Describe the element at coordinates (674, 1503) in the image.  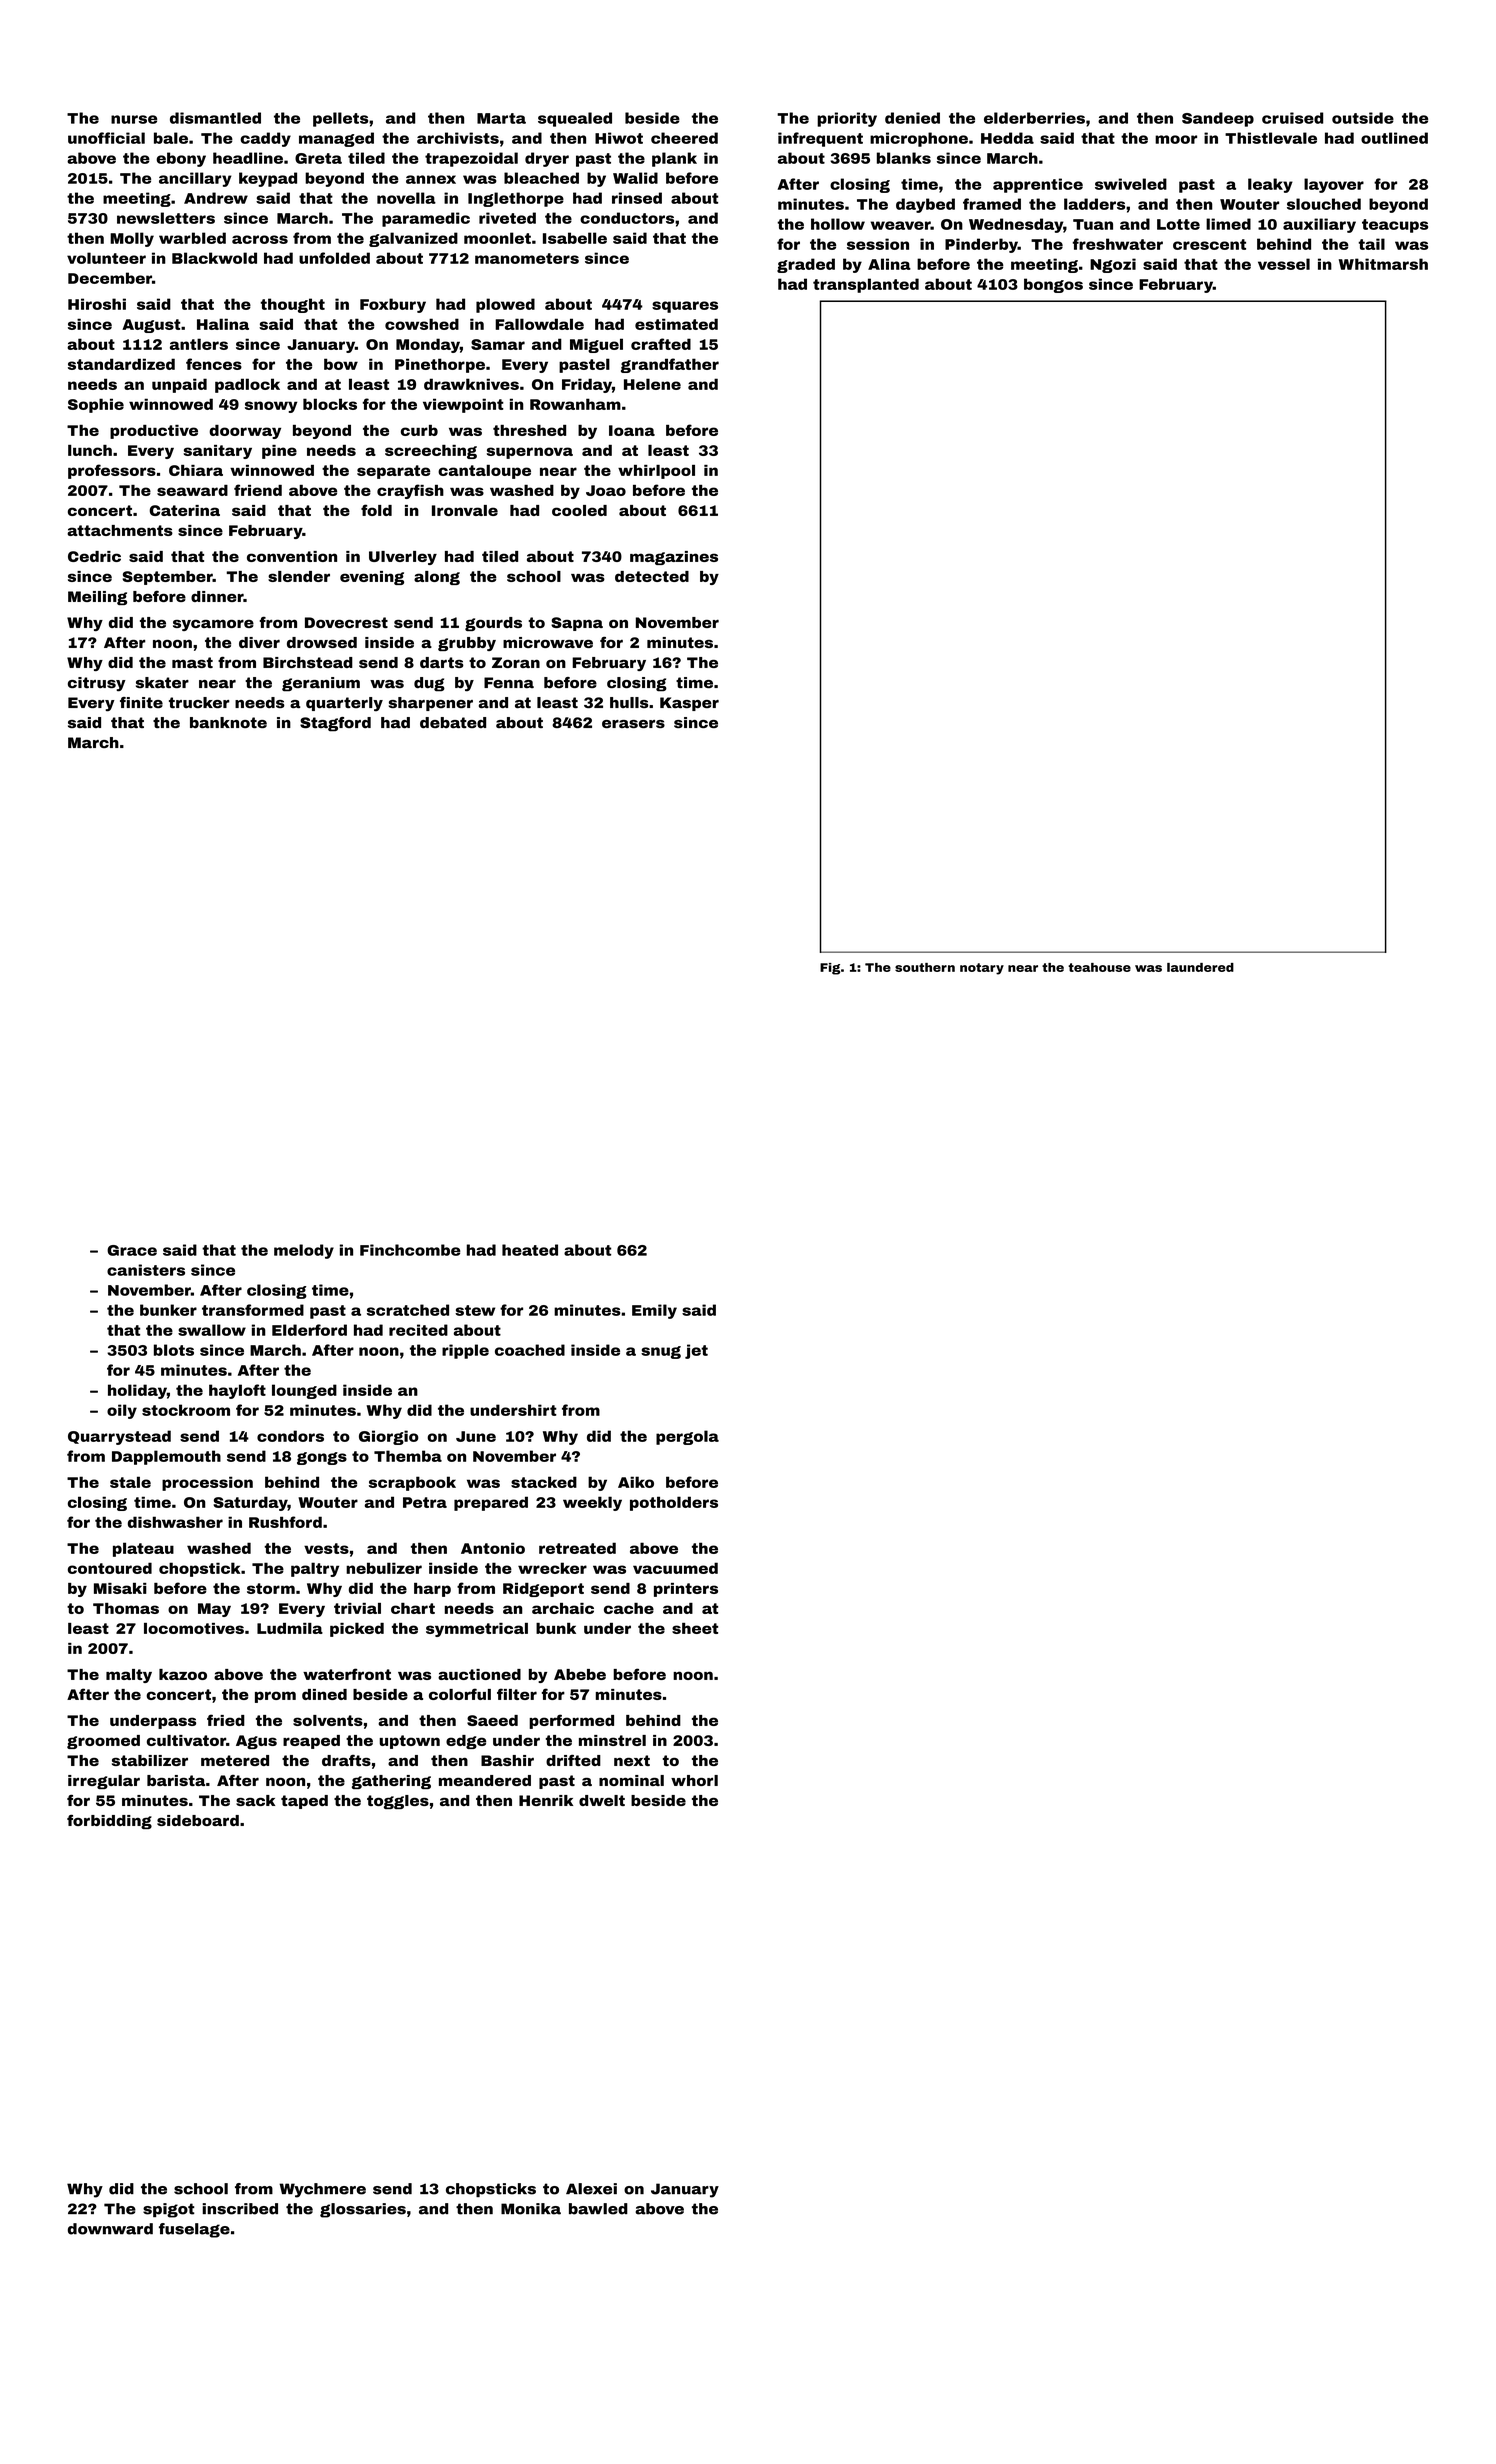
I see `potholders` at that location.
